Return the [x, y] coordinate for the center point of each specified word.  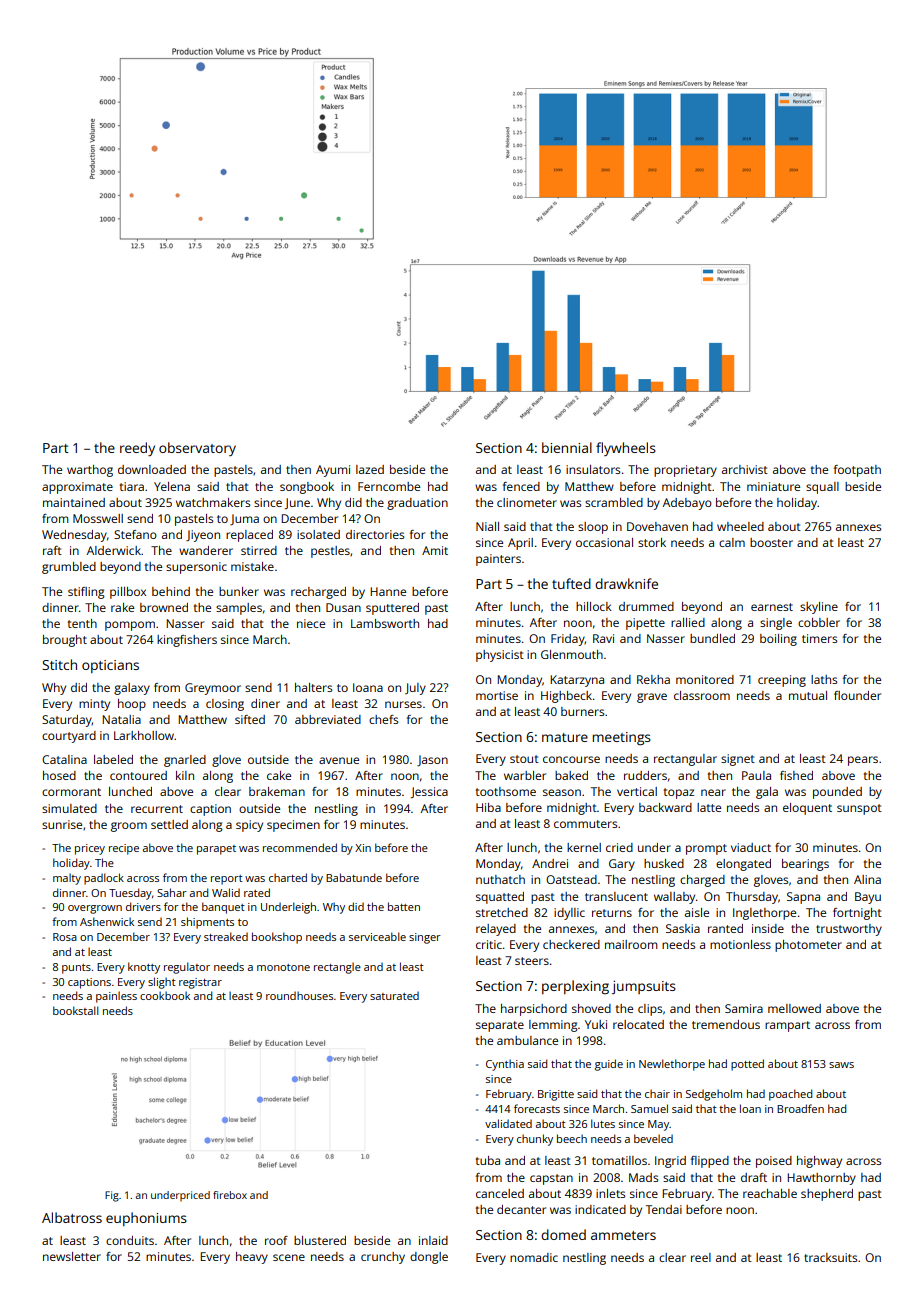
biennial [567, 447]
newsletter [72, 1256]
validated [508, 1123]
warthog [90, 471]
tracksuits [830, 1257]
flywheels [626, 449]
